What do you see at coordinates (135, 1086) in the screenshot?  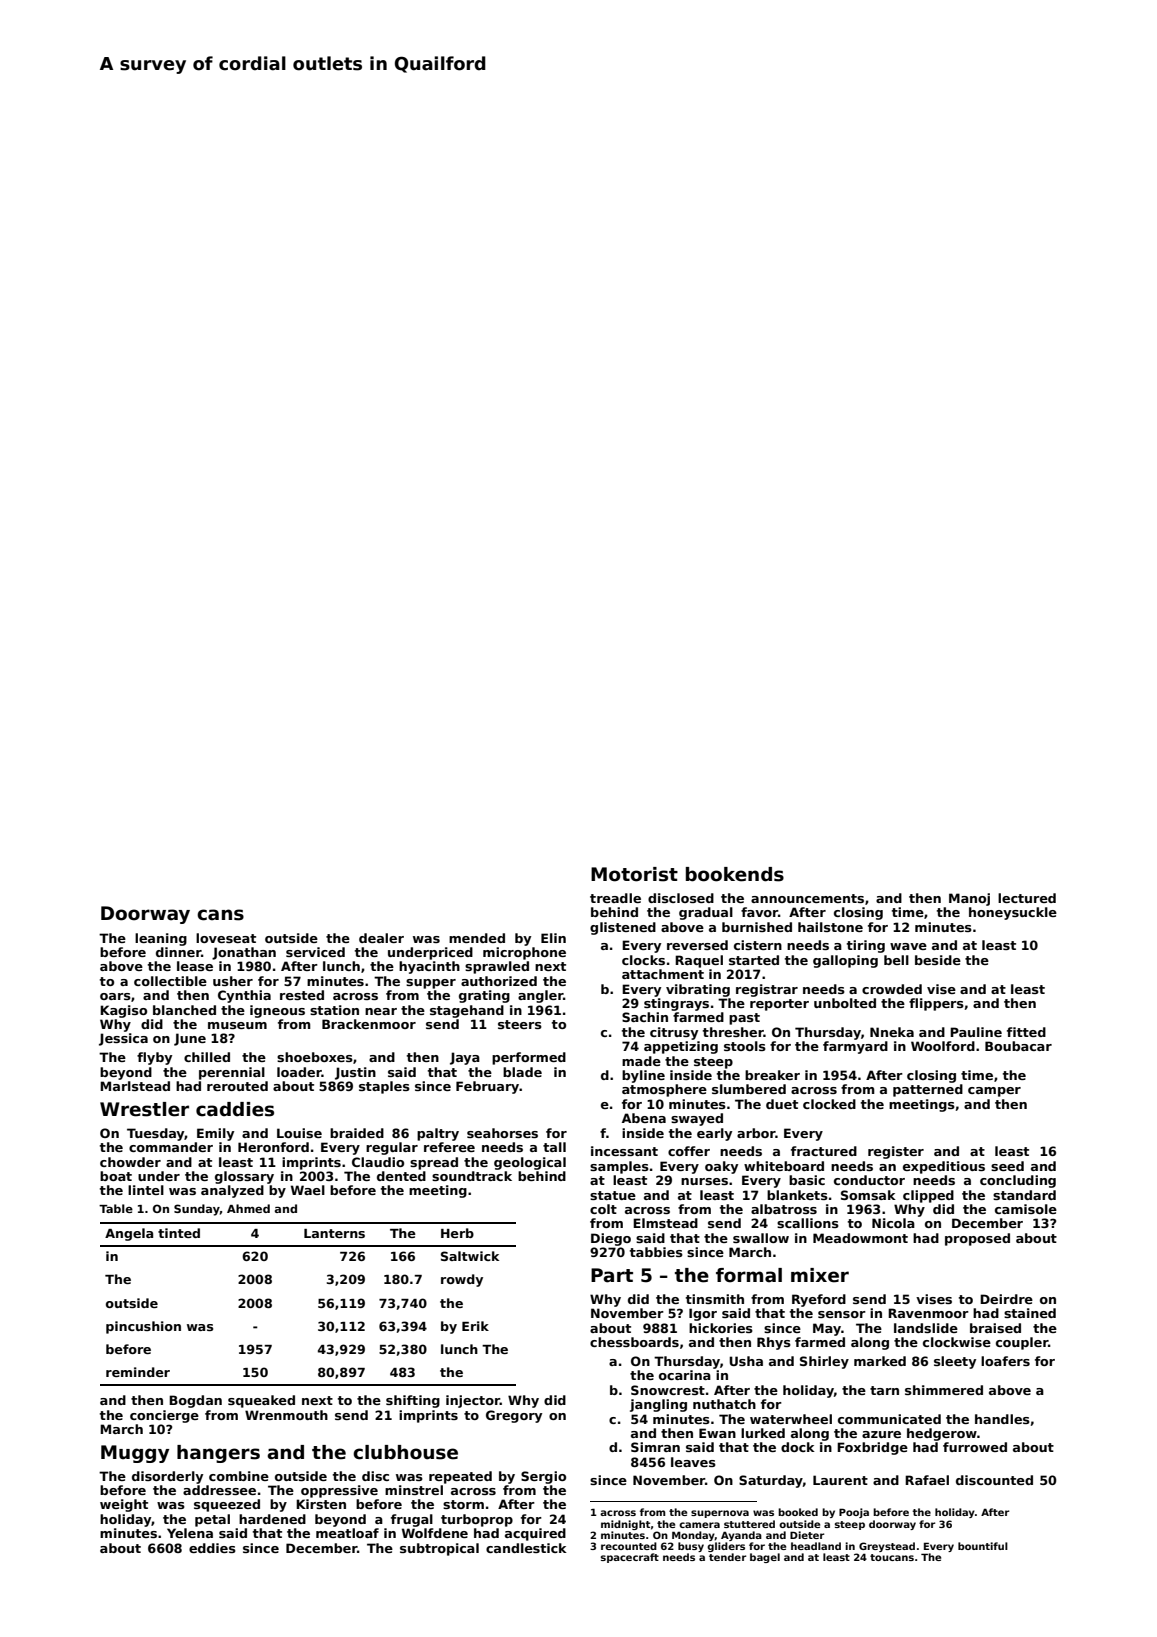 I see `Marlstead` at bounding box center [135, 1086].
